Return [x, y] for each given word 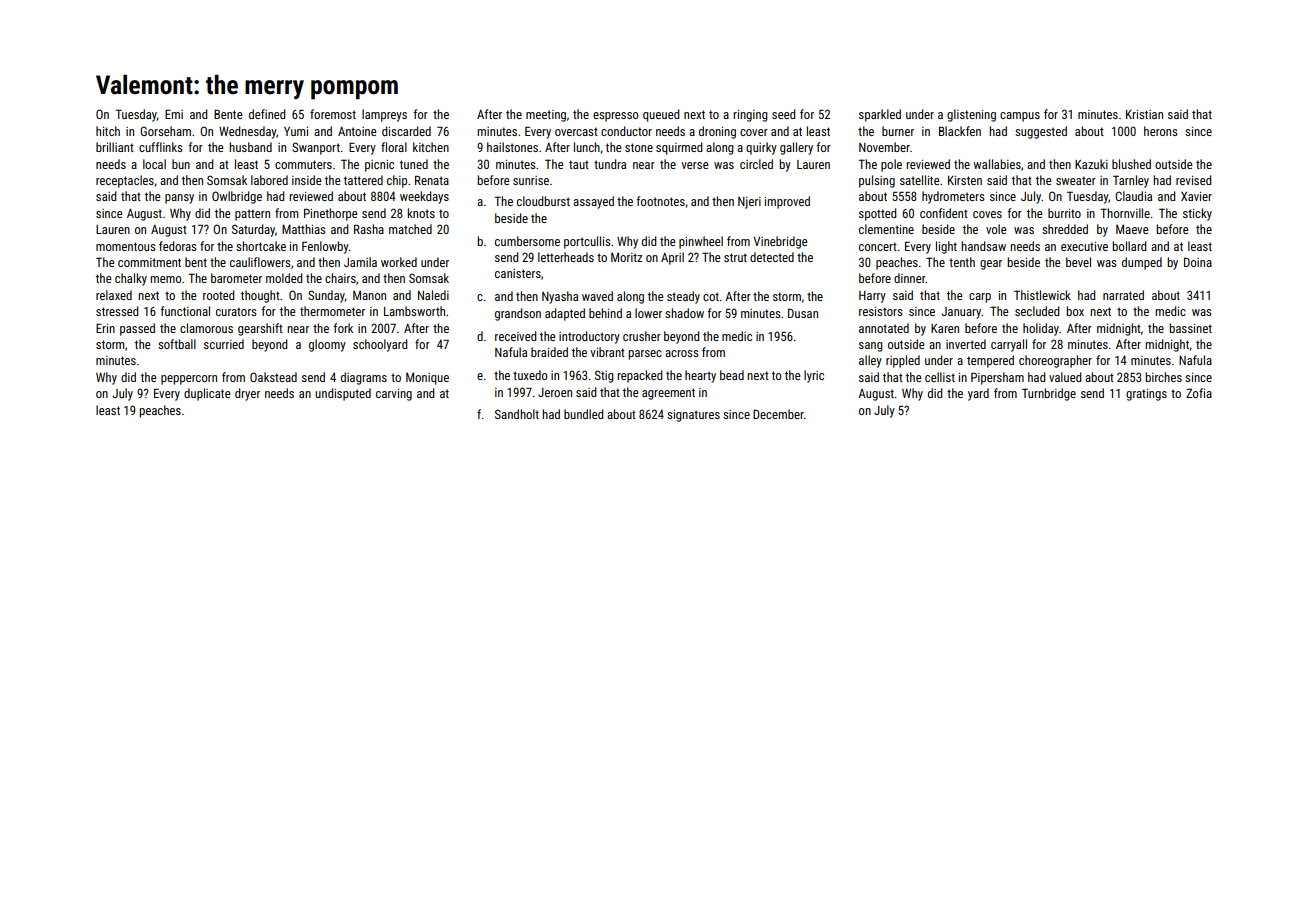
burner [898, 131]
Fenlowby [325, 247]
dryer [247, 394]
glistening [971, 115]
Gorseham [165, 131]
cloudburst [543, 201]
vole [996, 229]
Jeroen [555, 392]
